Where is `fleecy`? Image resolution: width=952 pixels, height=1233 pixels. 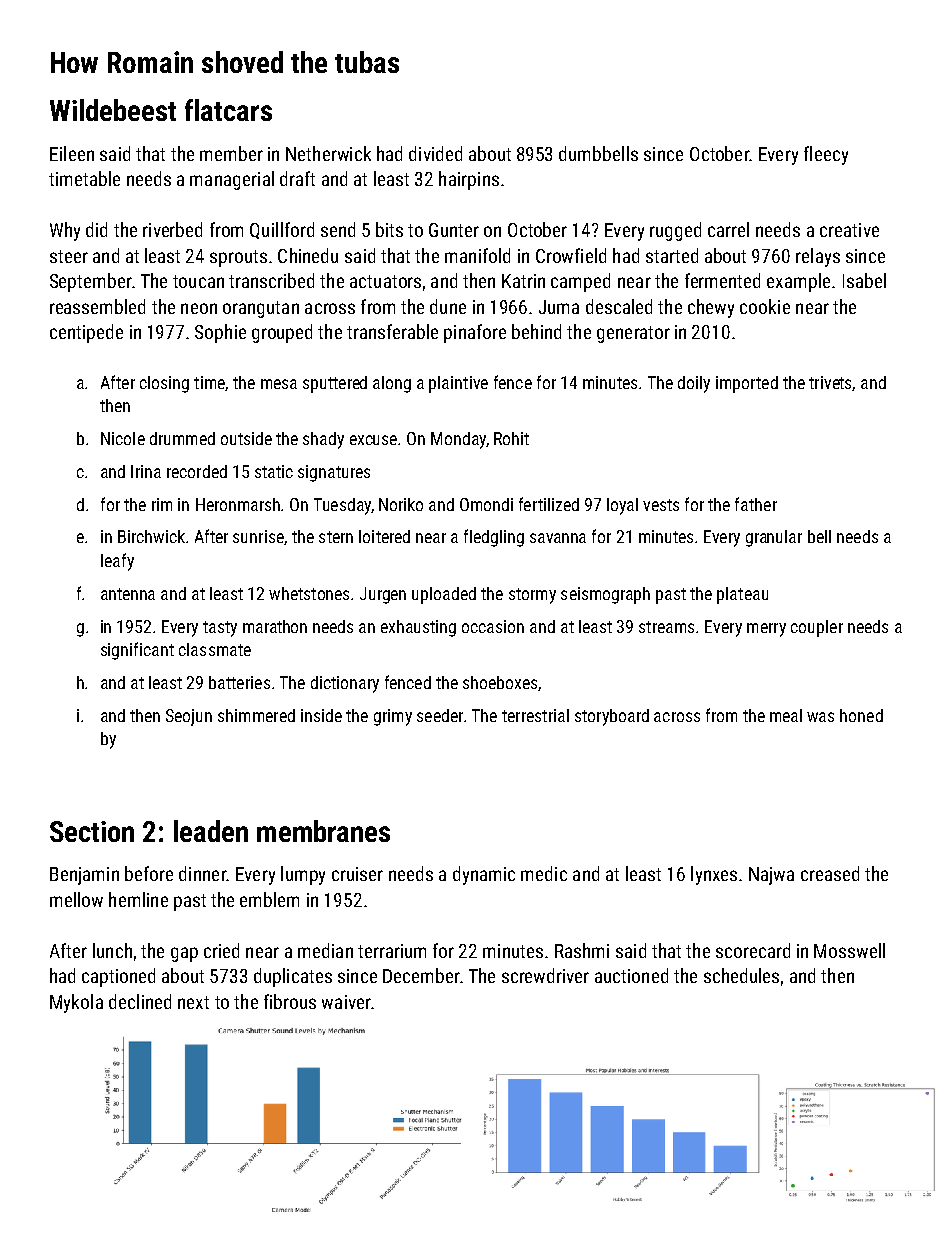
fleecy is located at coordinates (826, 155).
